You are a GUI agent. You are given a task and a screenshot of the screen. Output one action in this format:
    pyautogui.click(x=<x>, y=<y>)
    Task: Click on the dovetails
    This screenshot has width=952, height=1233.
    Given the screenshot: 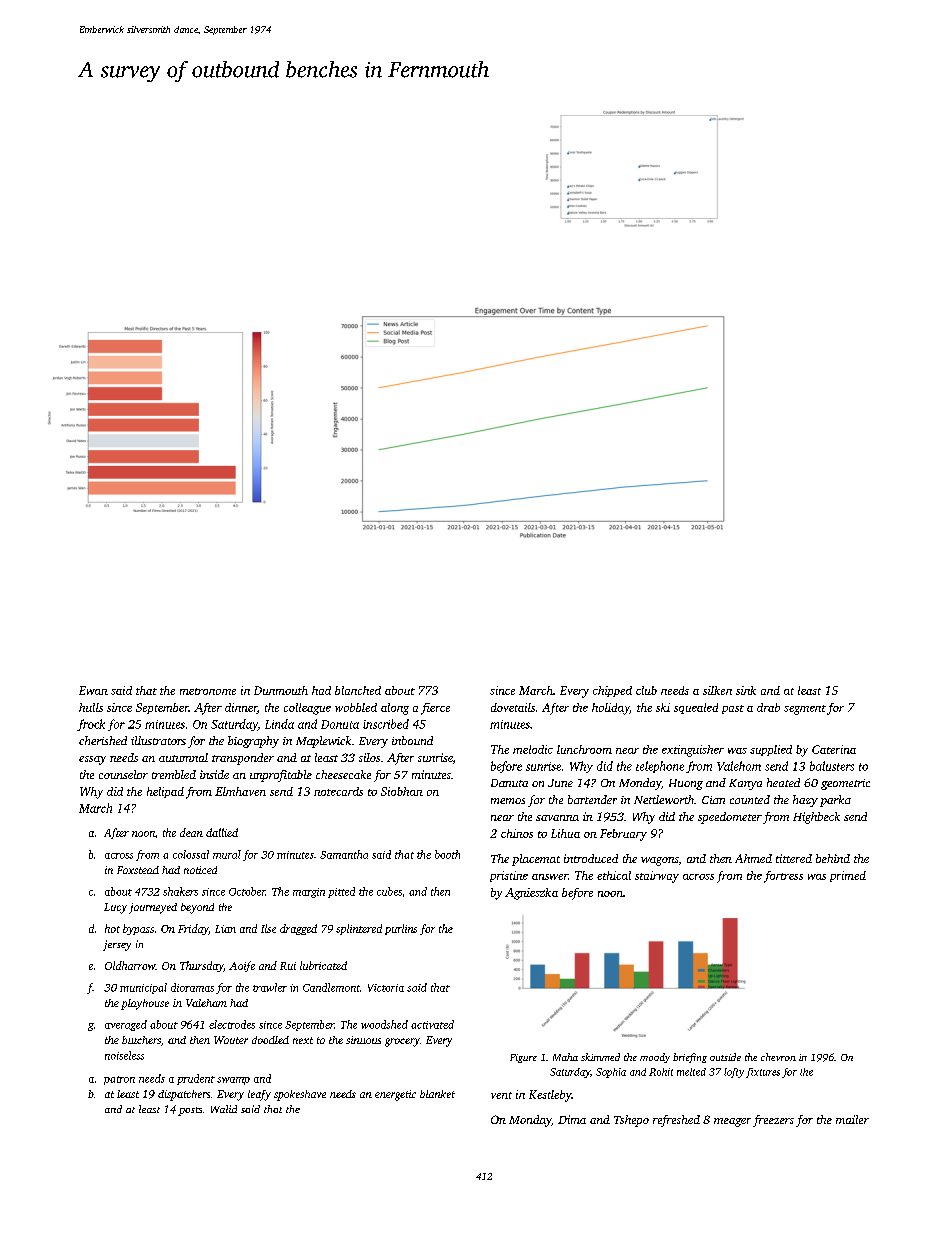 What is the action you would take?
    pyautogui.click(x=513, y=707)
